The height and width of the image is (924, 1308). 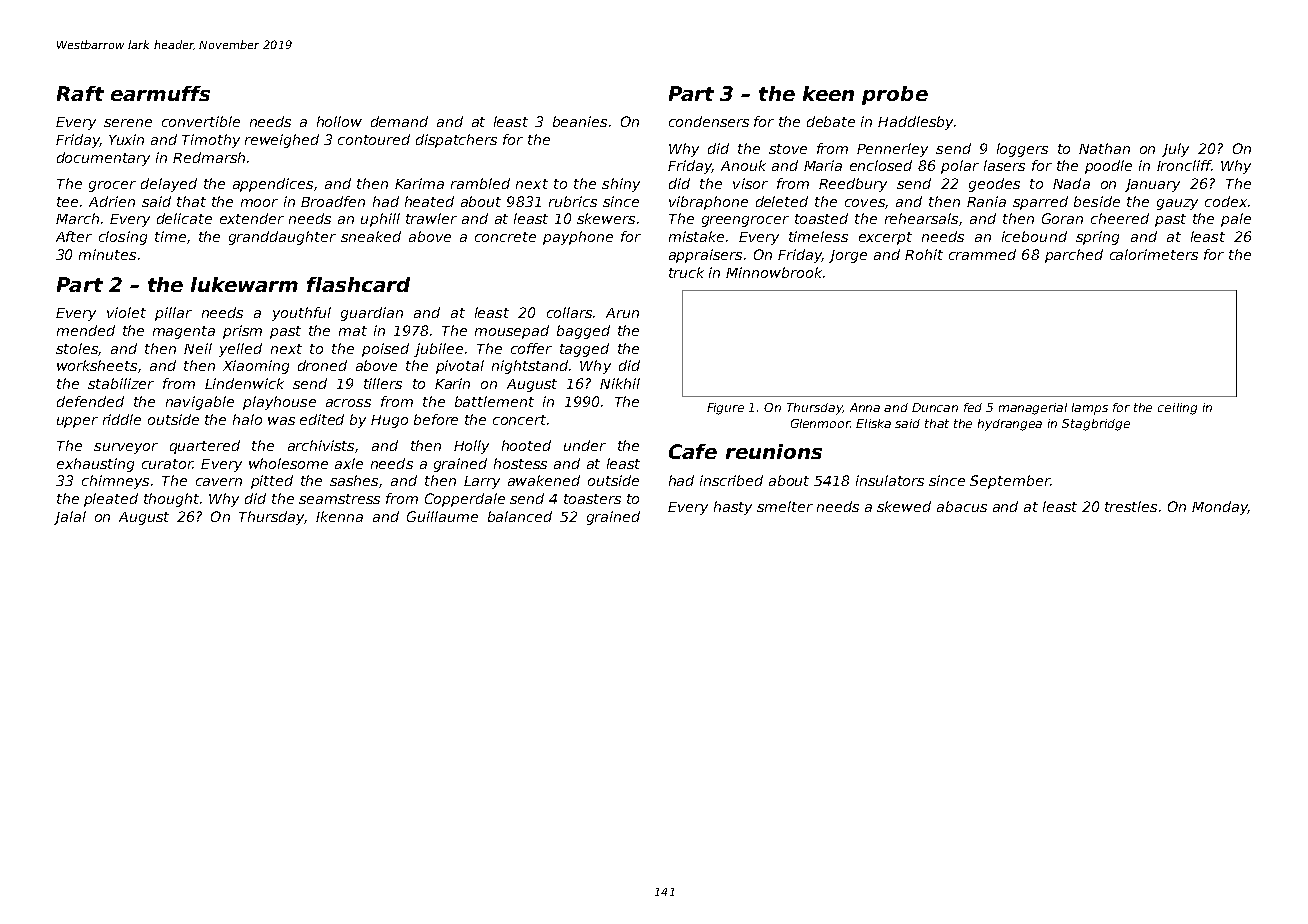 What do you see at coordinates (1090, 409) in the image?
I see `lamps` at bounding box center [1090, 409].
